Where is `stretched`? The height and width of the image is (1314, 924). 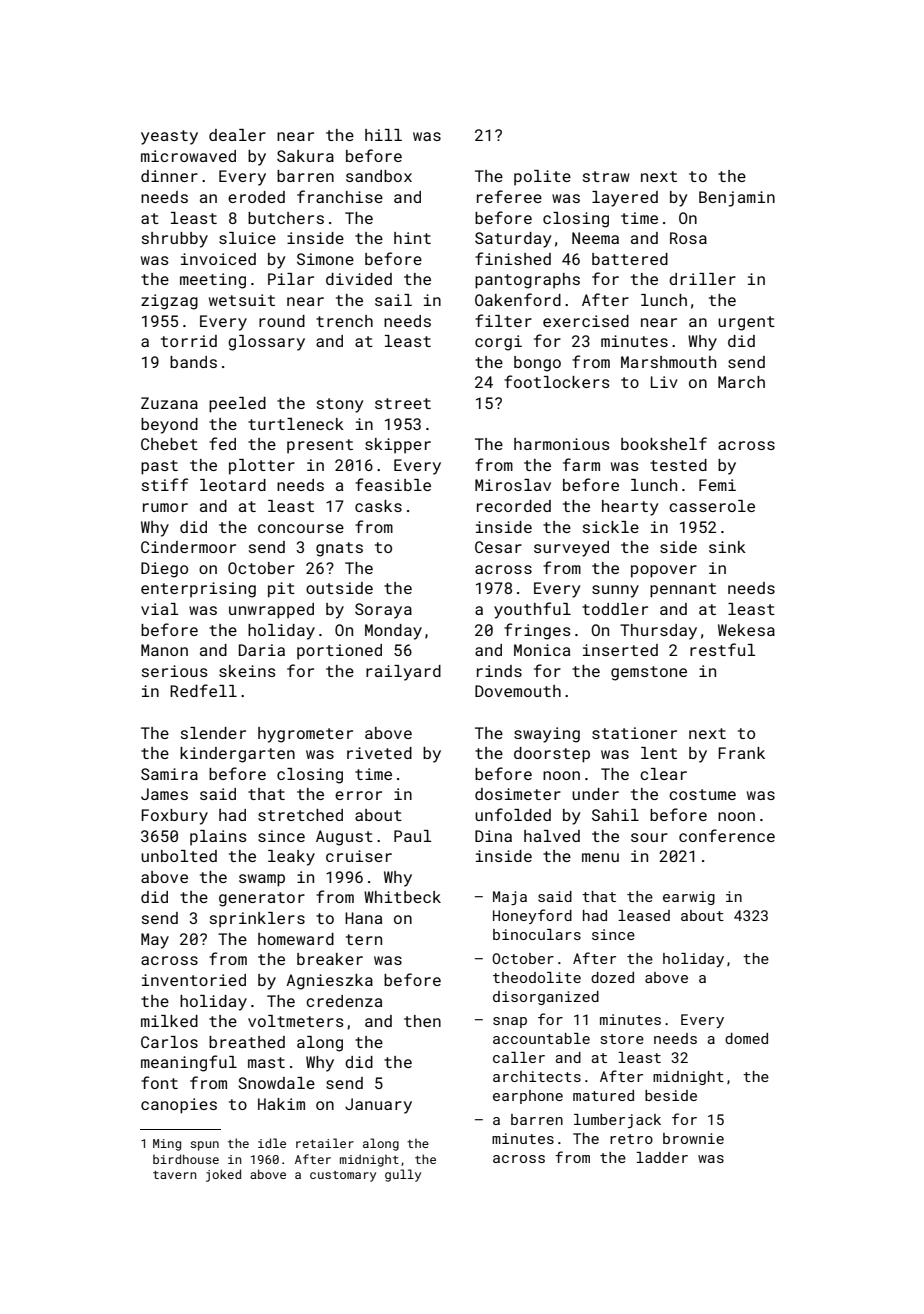 stretched is located at coordinates (300, 815).
